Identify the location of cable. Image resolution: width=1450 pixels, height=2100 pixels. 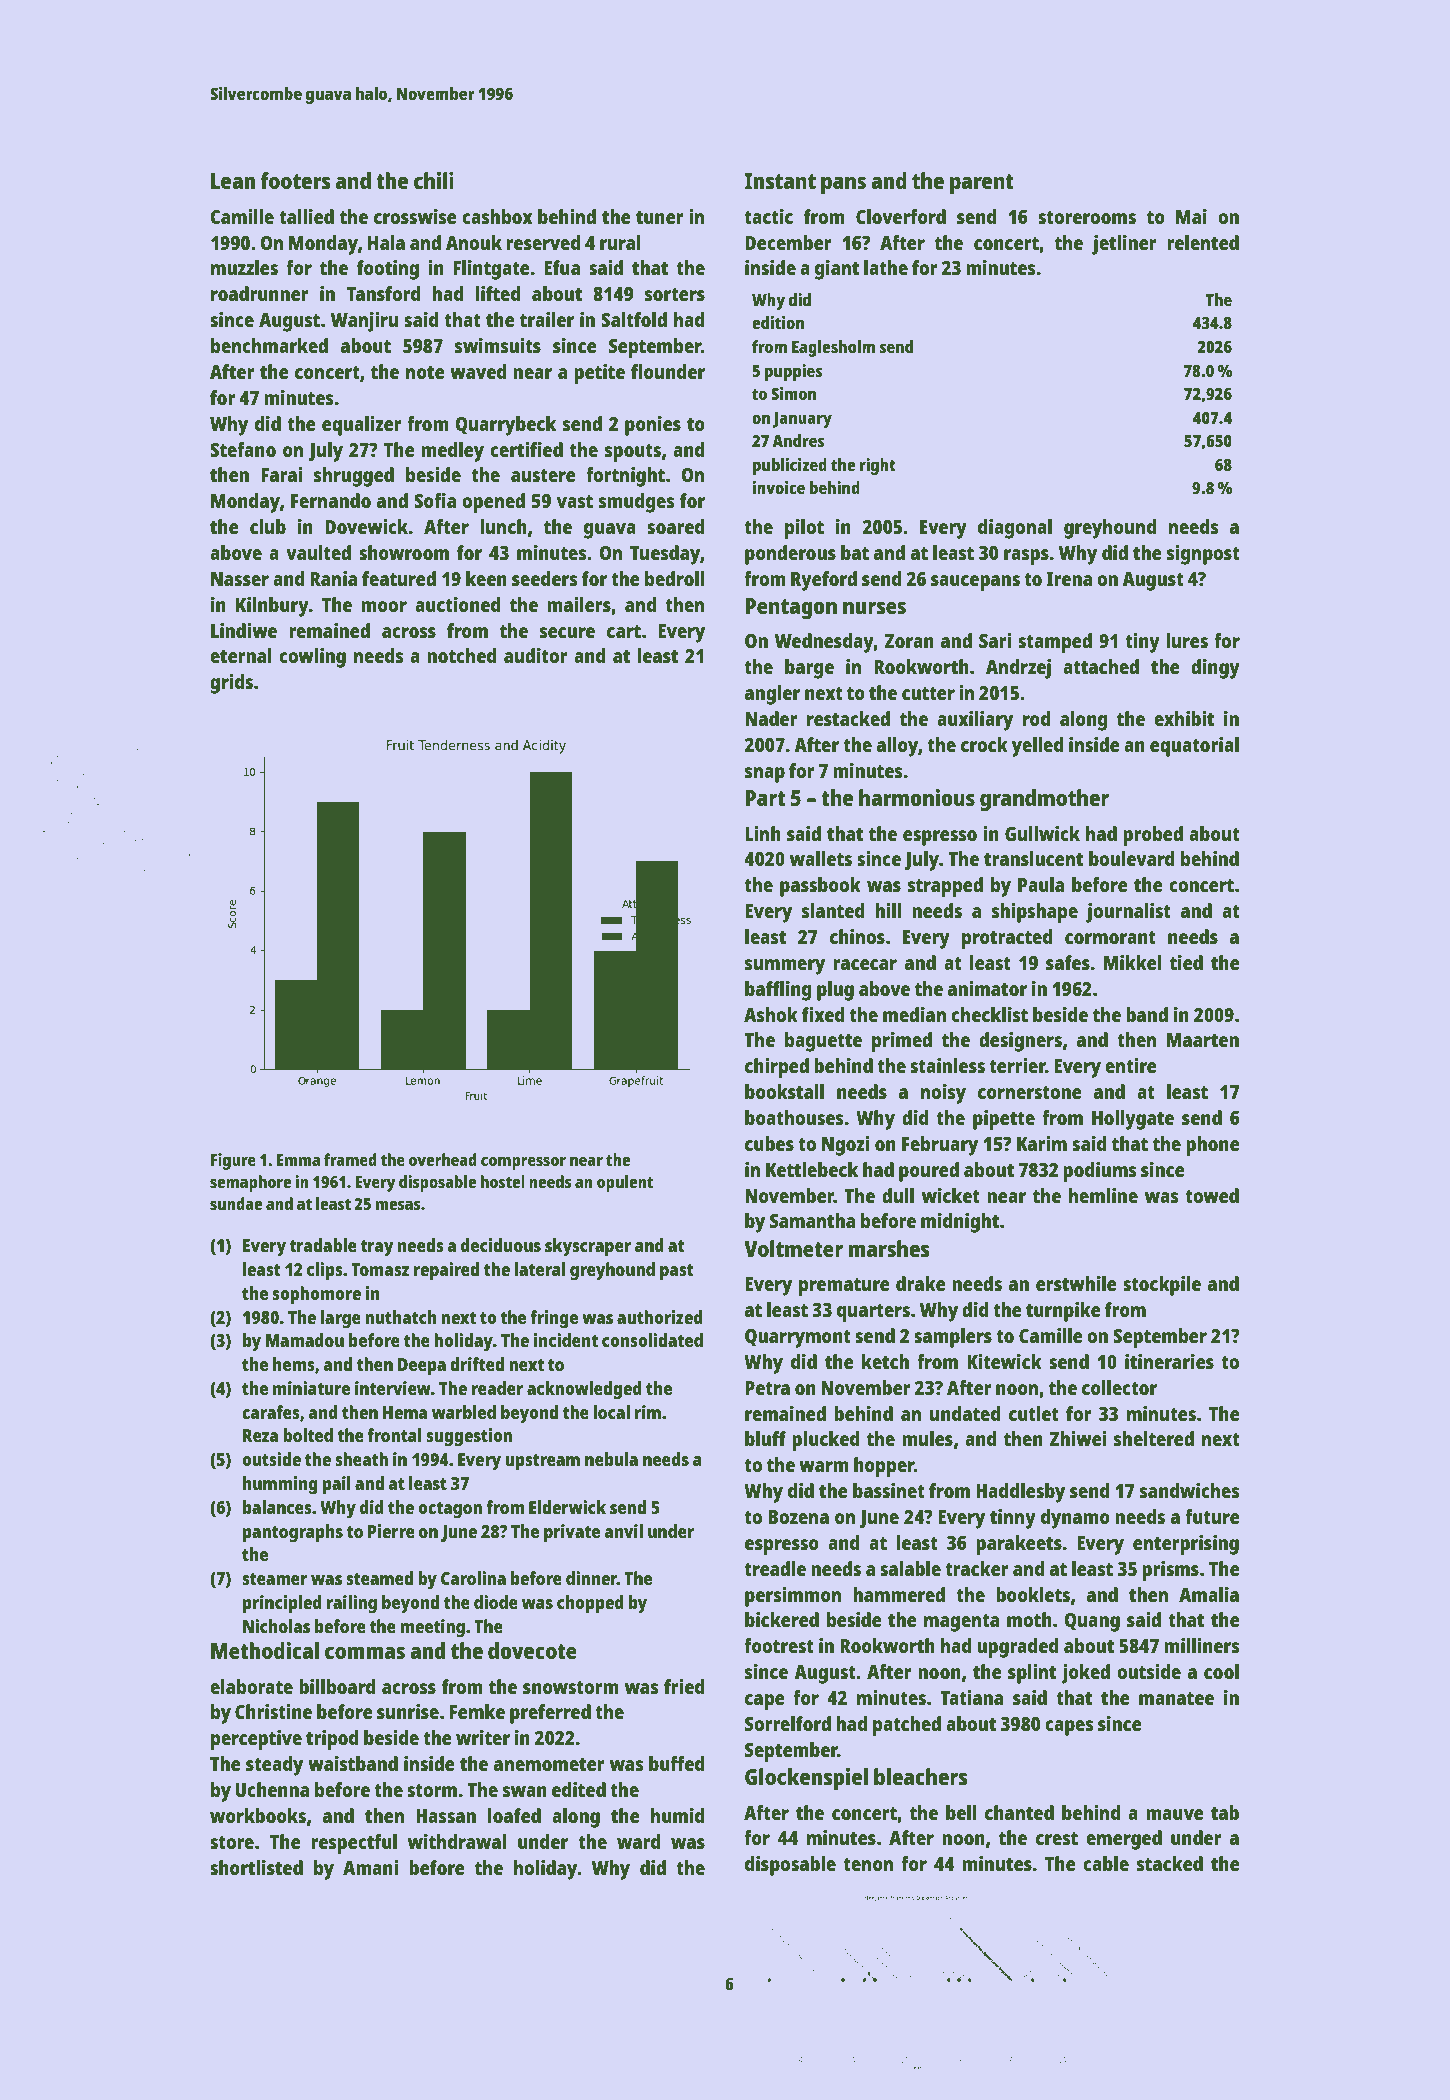
(1106, 1863).
